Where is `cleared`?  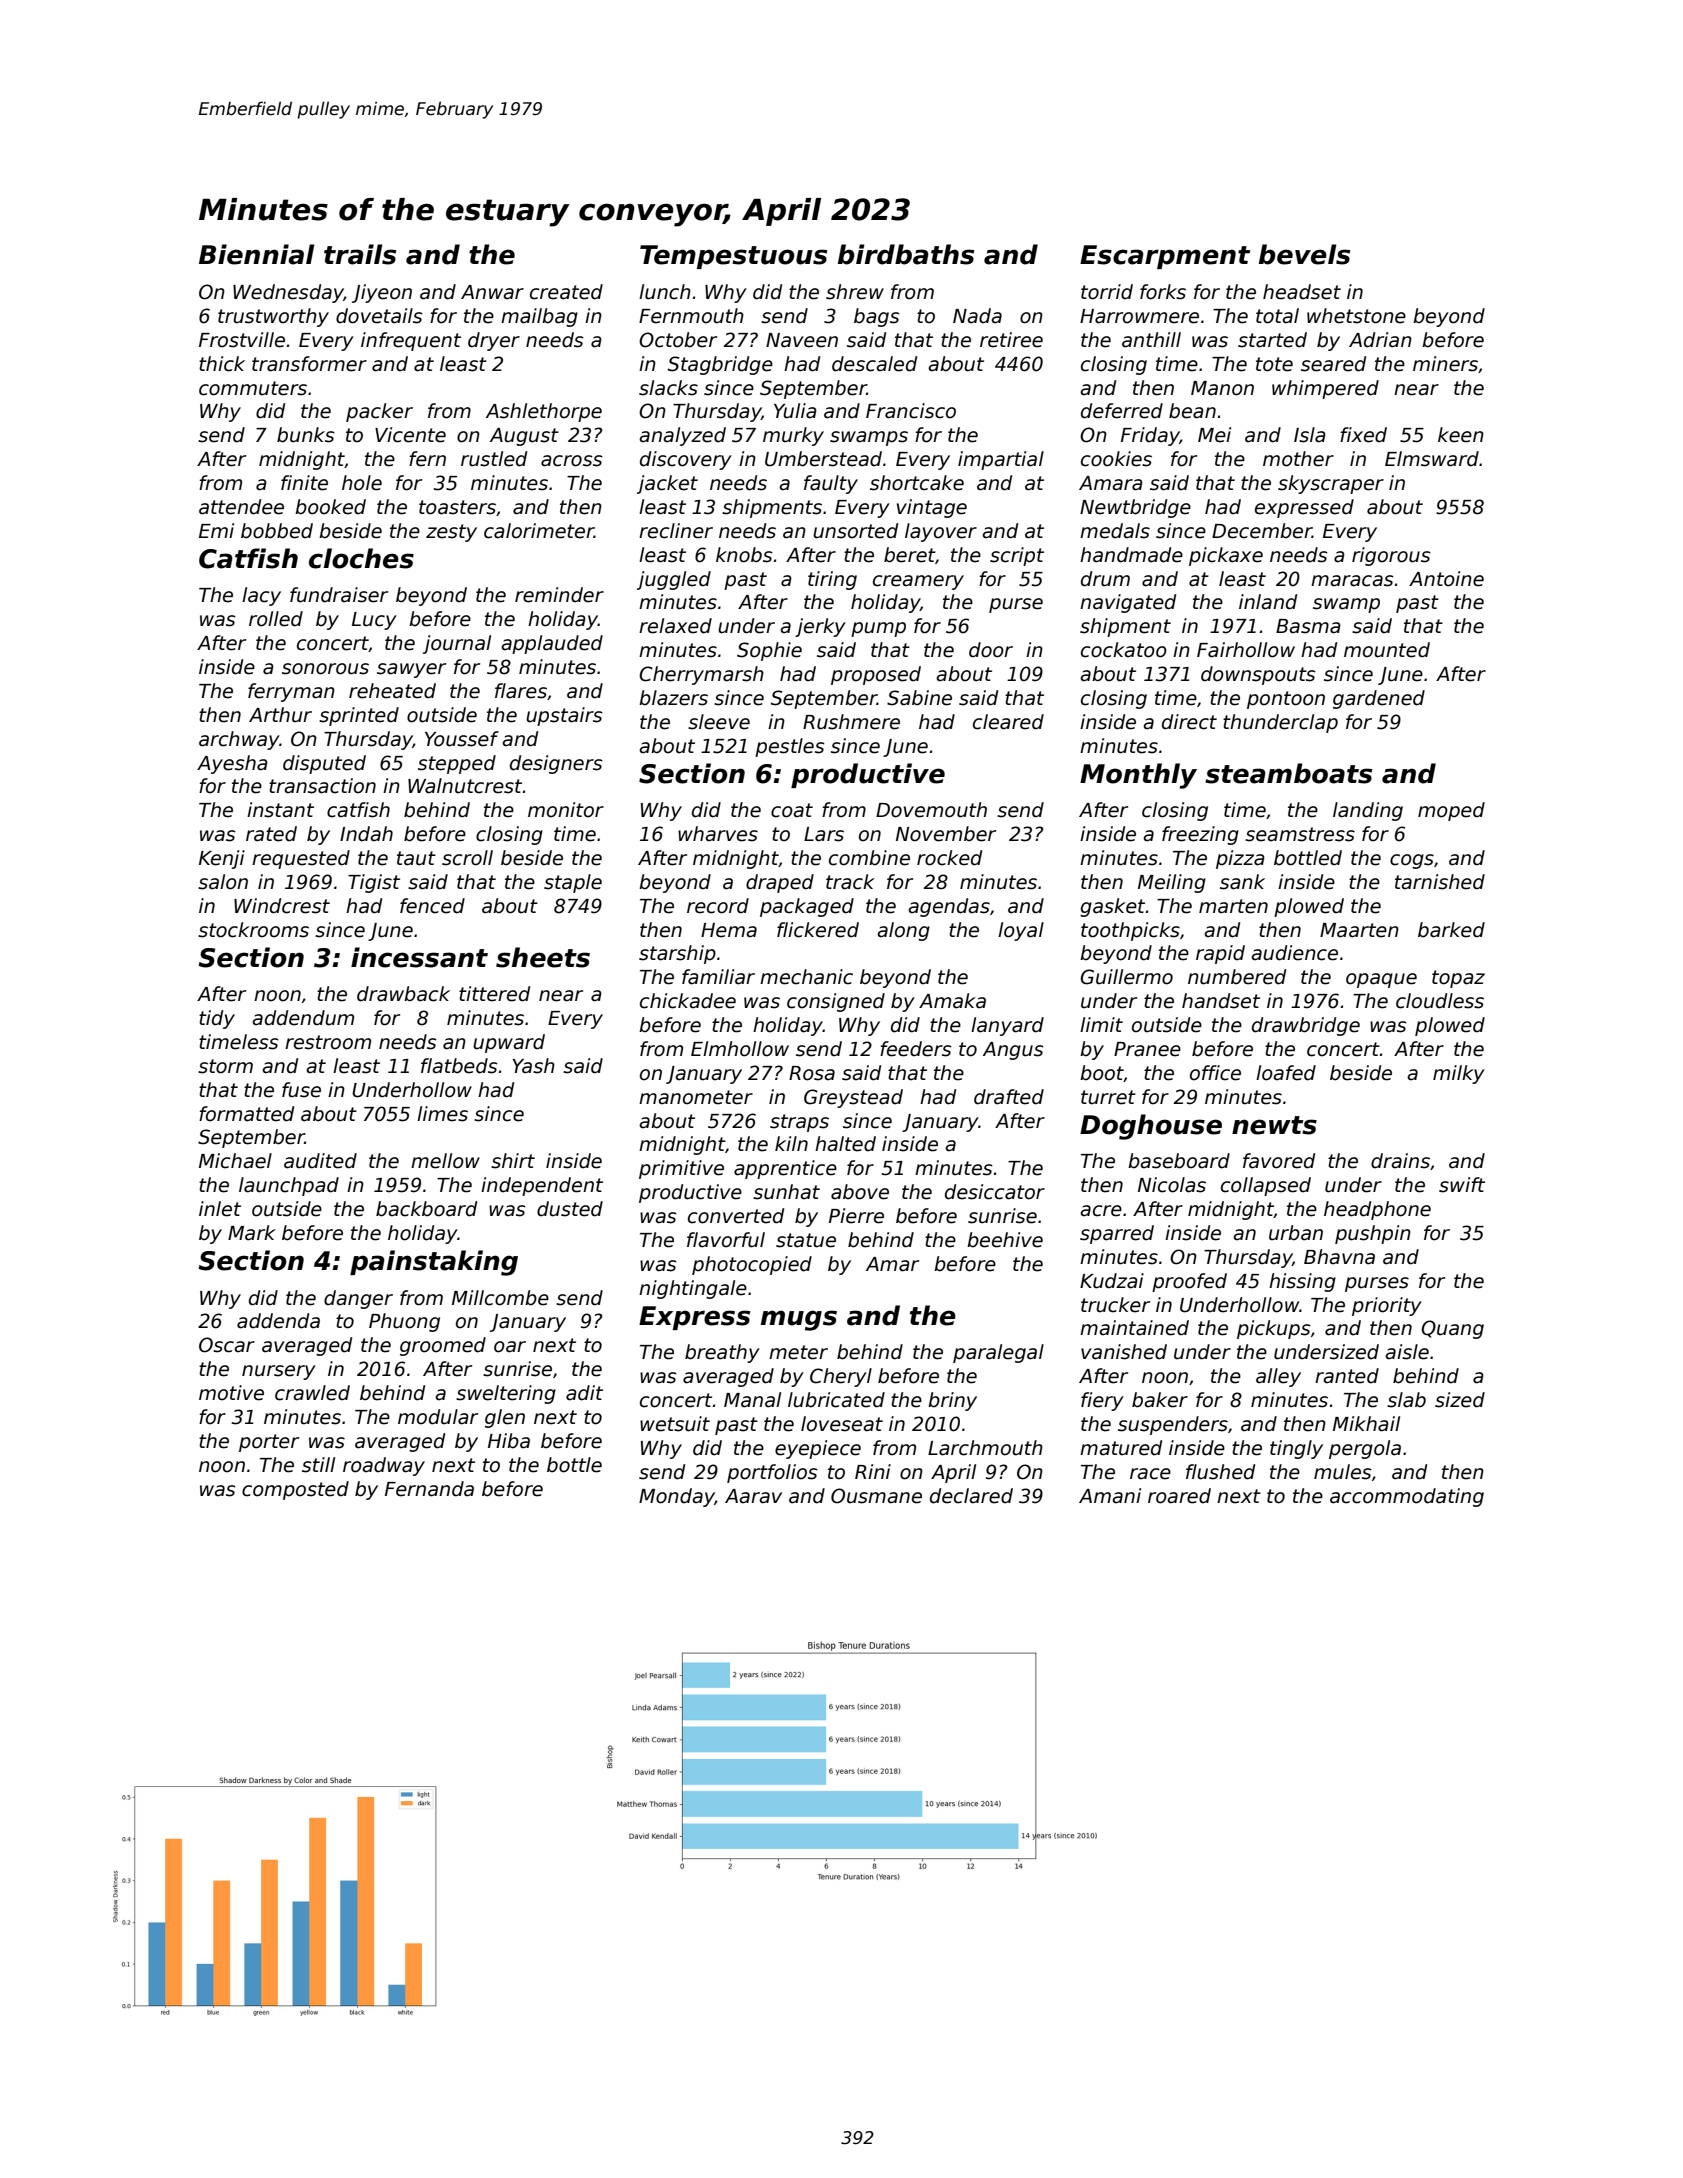 cleared is located at coordinates (1008, 722).
